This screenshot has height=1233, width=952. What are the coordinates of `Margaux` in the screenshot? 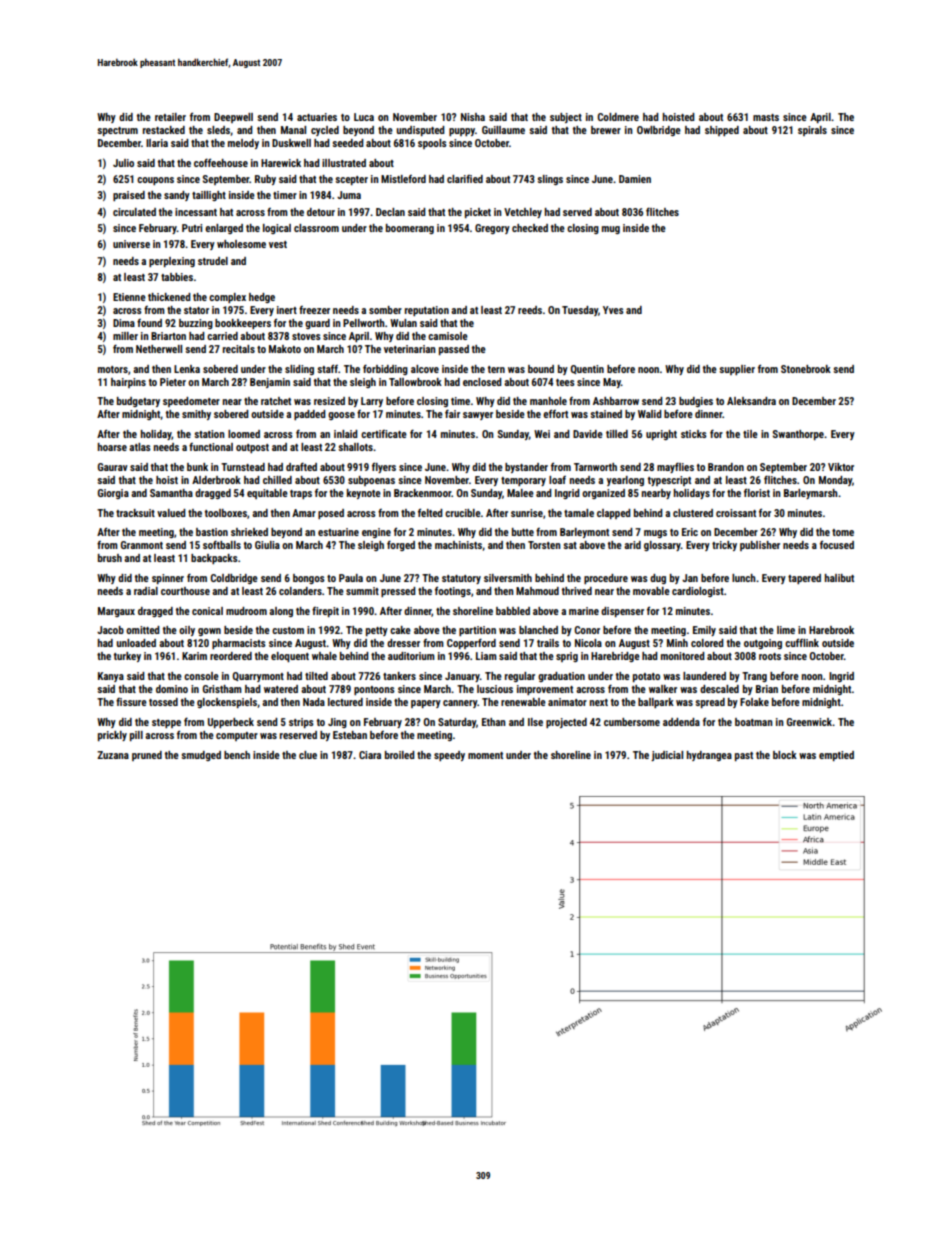 It's located at (116, 612).
